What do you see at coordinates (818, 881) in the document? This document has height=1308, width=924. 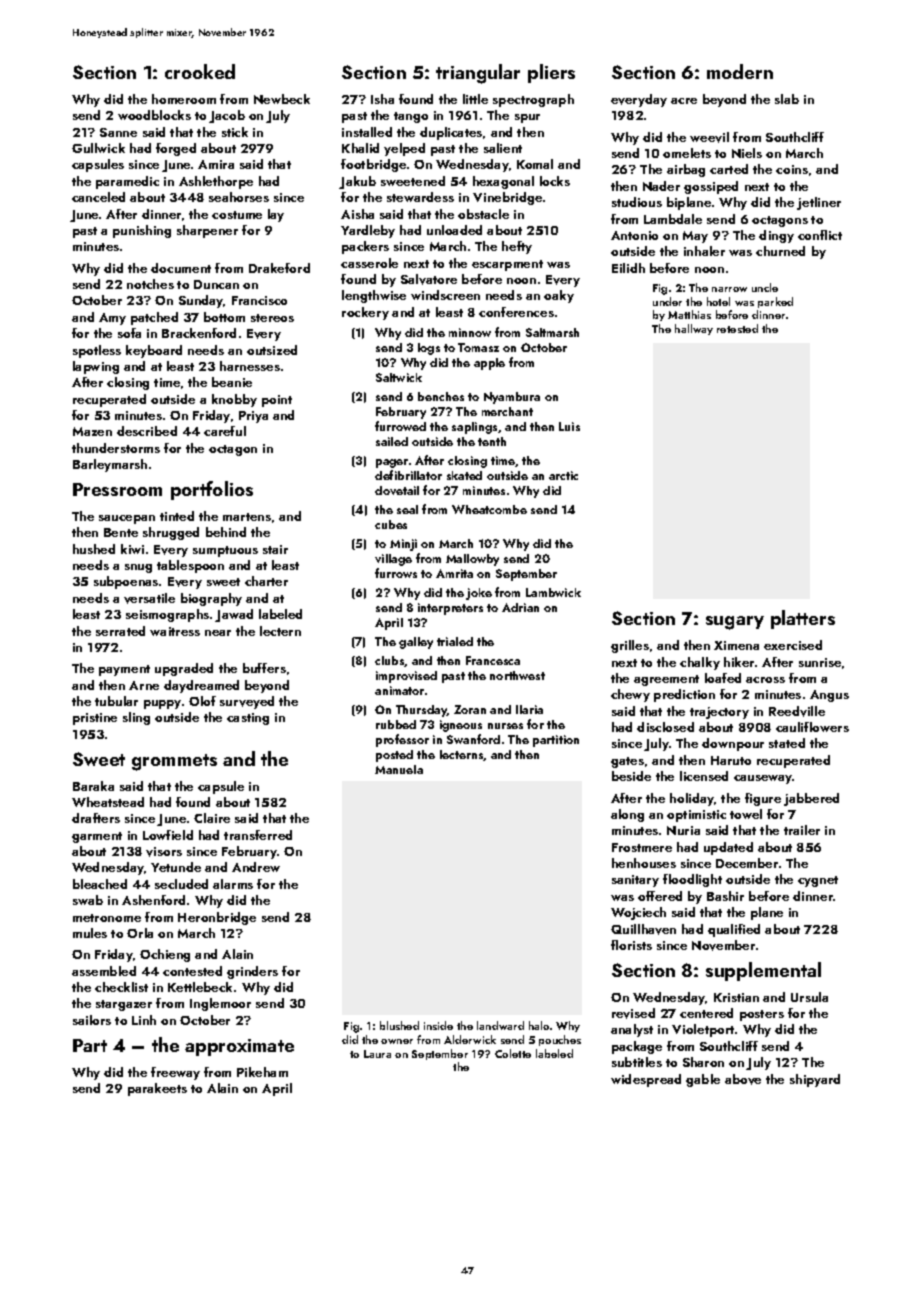 I see `cygnet` at bounding box center [818, 881].
